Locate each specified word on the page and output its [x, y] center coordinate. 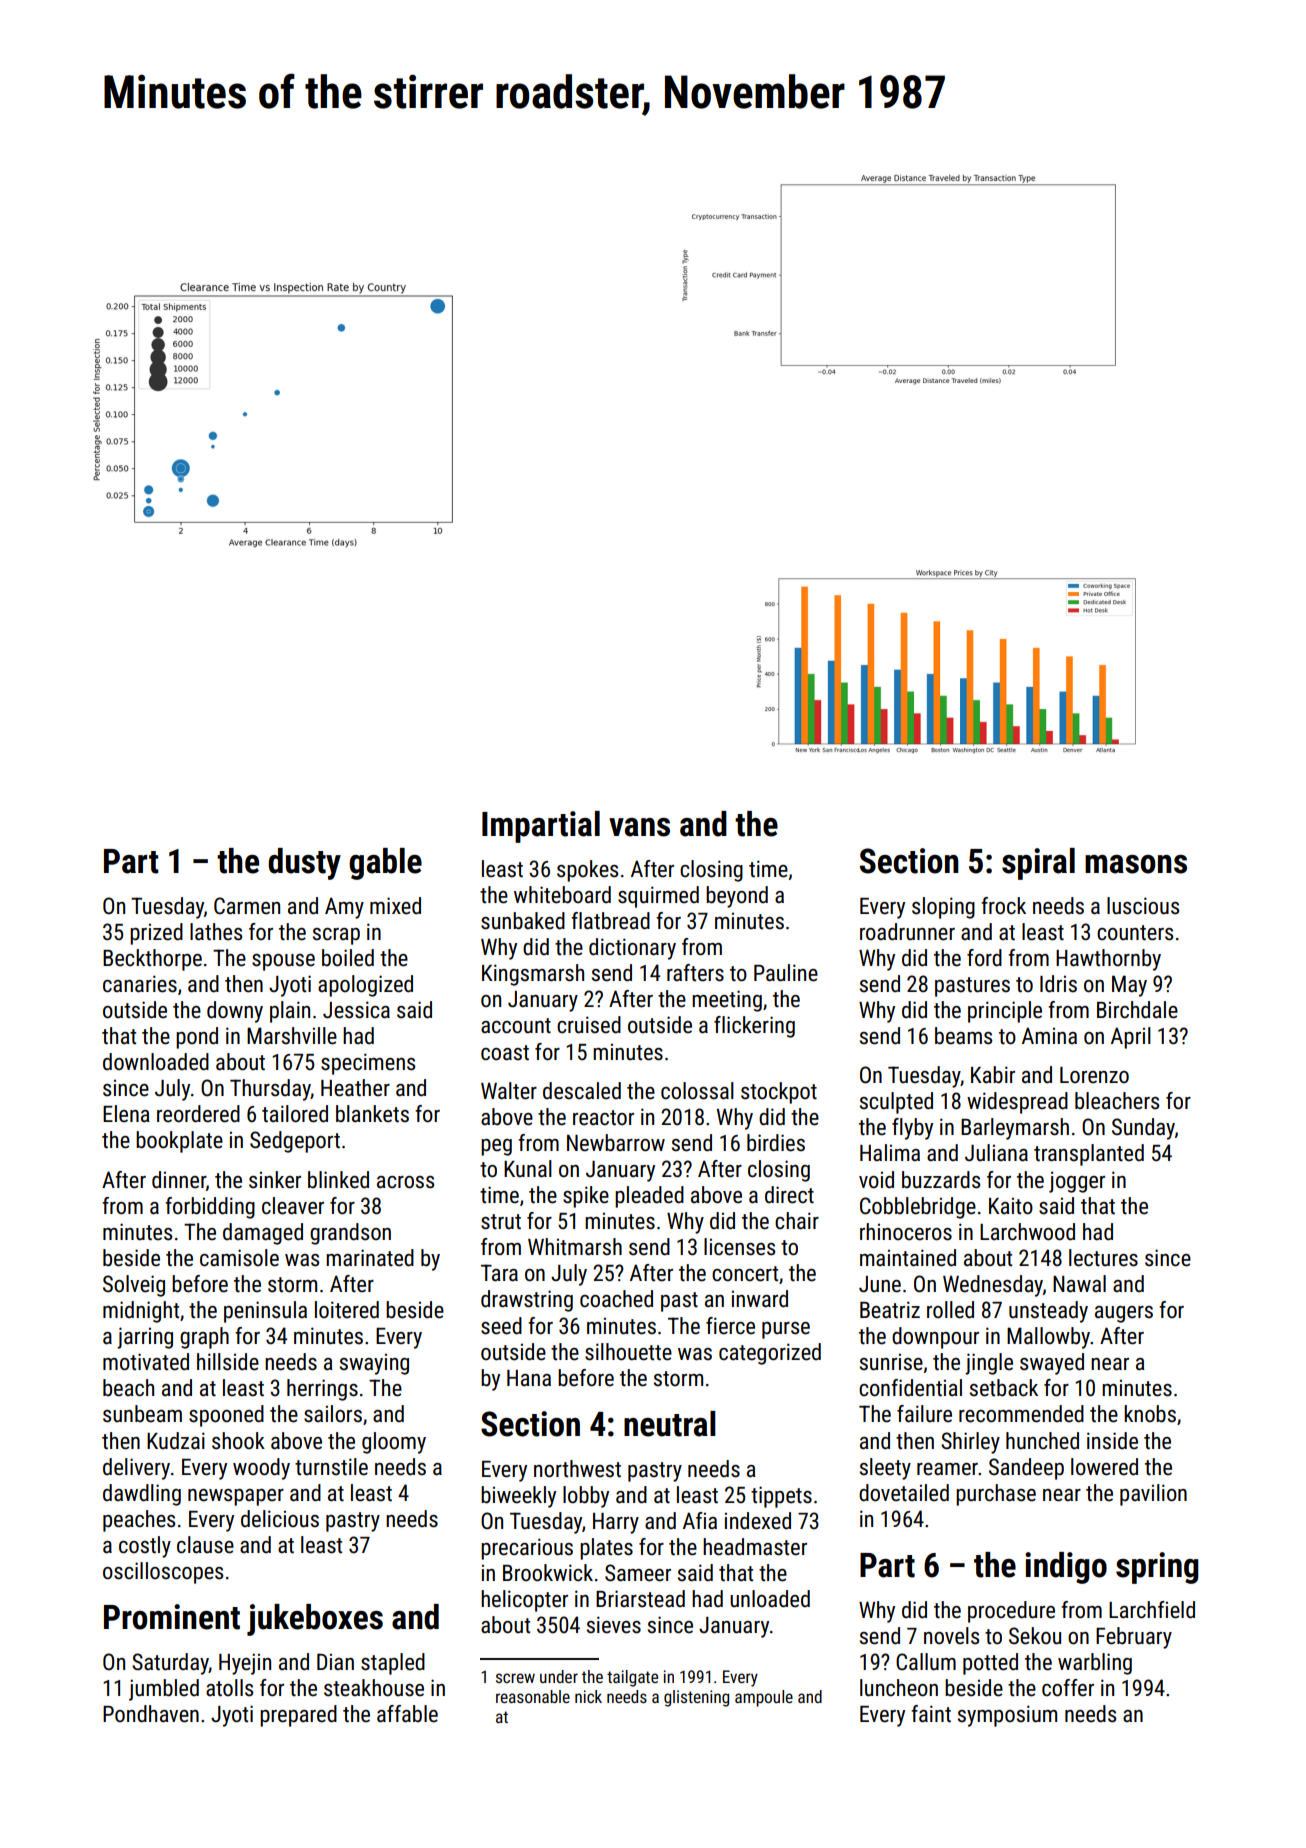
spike [586, 1197]
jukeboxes [315, 1620]
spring [1157, 1568]
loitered [347, 1310]
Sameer [638, 1573]
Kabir [993, 1075]
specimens [368, 1064]
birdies [776, 1143]
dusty [304, 864]
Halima [890, 1152]
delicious [280, 1519]
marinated [370, 1258]
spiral [1038, 864]
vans [639, 827]
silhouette [628, 1352]
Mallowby [1048, 1338]
